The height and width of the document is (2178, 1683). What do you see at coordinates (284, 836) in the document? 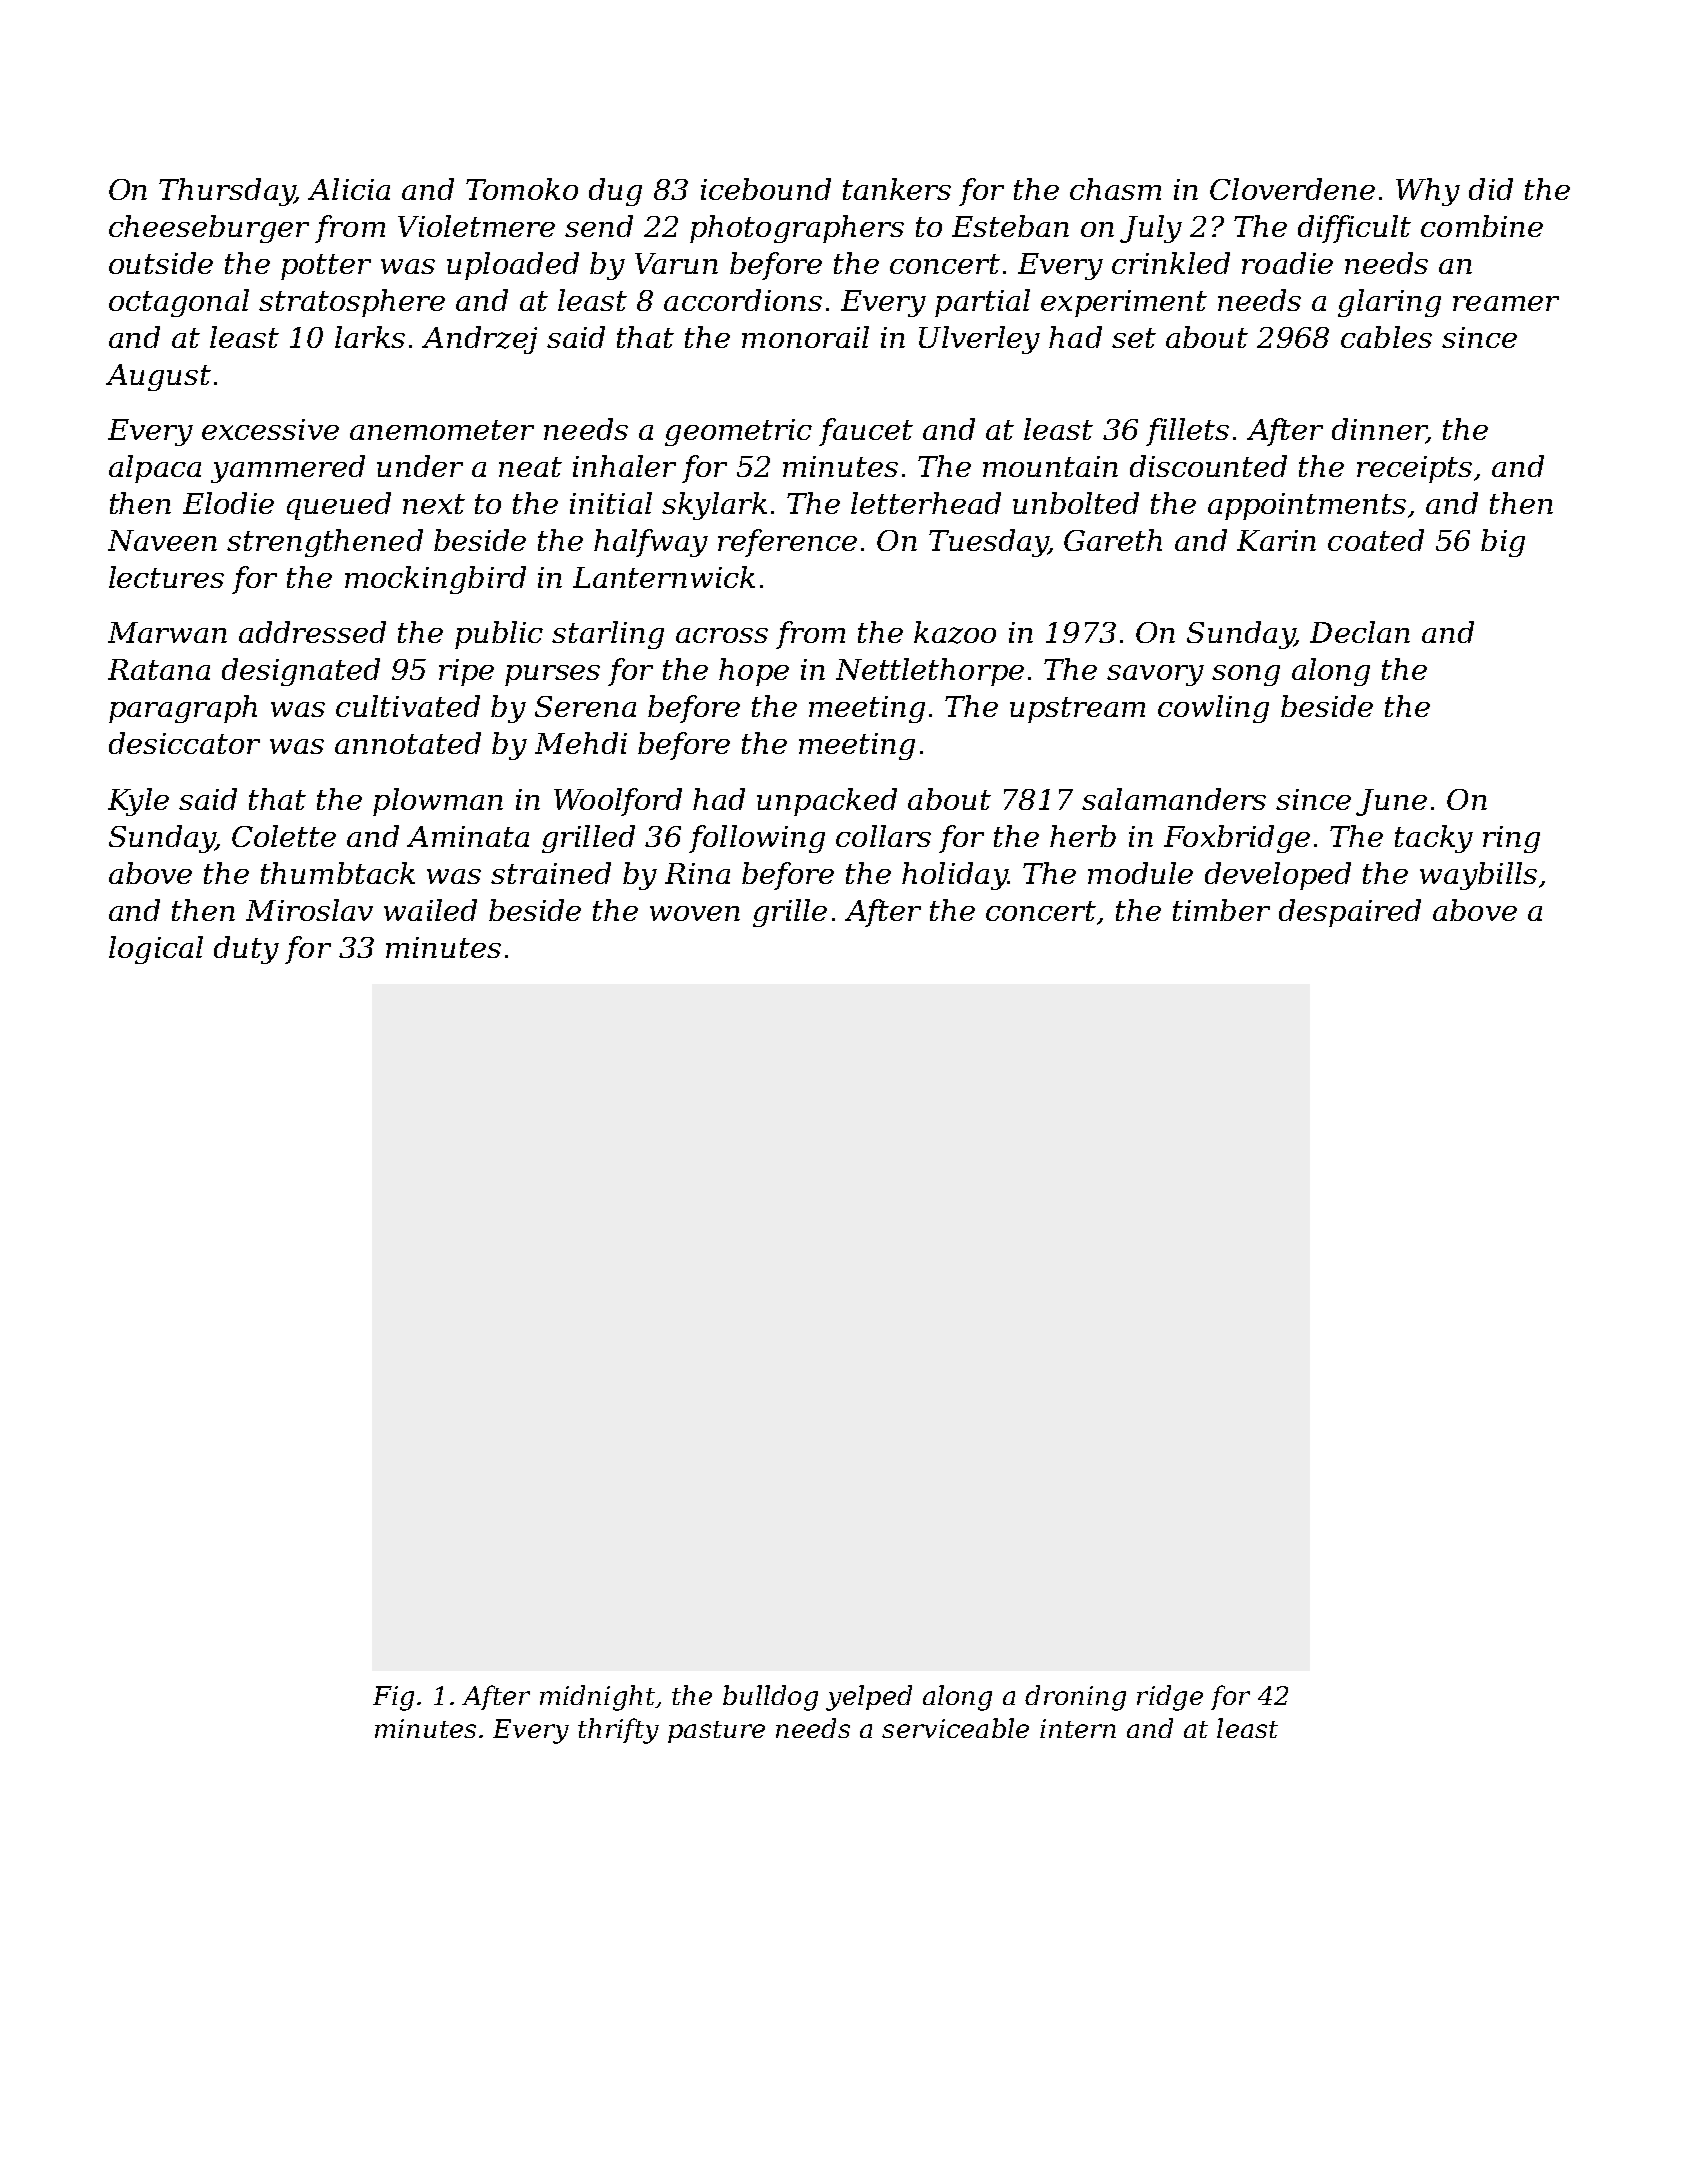
I see `Colette` at bounding box center [284, 836].
